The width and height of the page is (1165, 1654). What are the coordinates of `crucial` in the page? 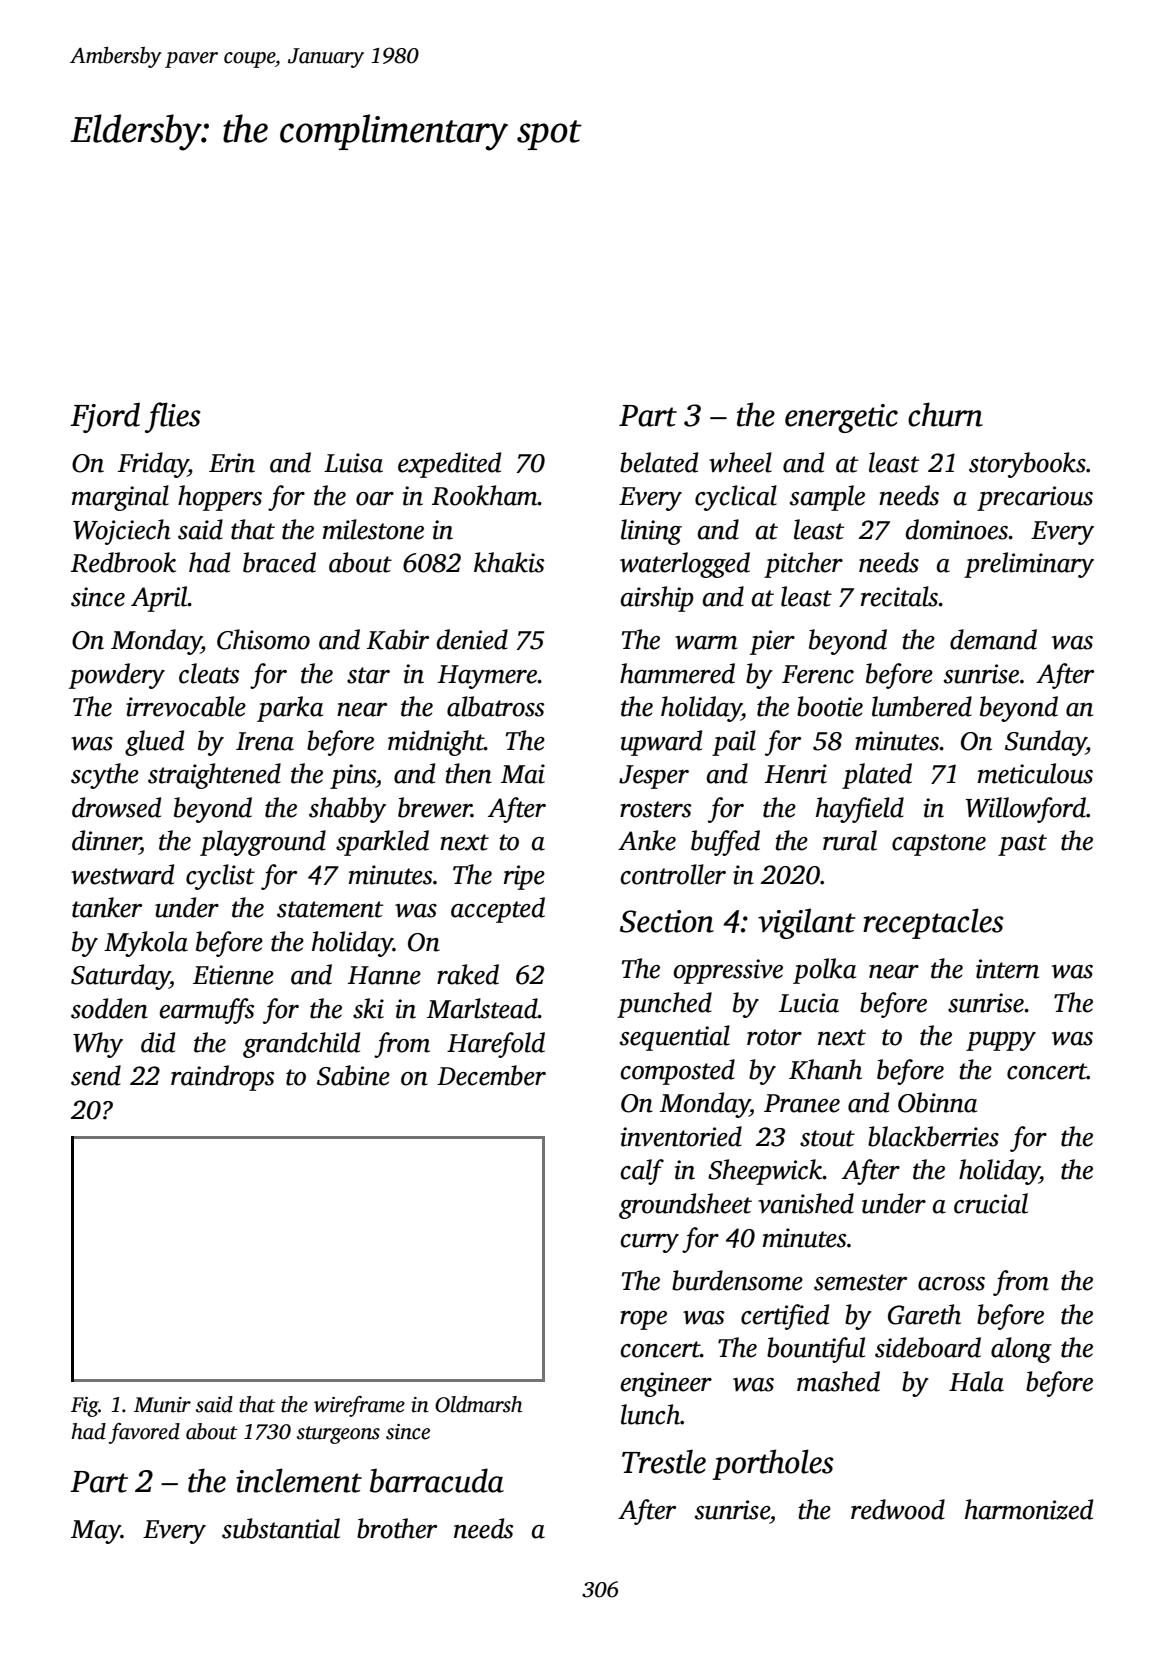 It's located at (991, 1203).
